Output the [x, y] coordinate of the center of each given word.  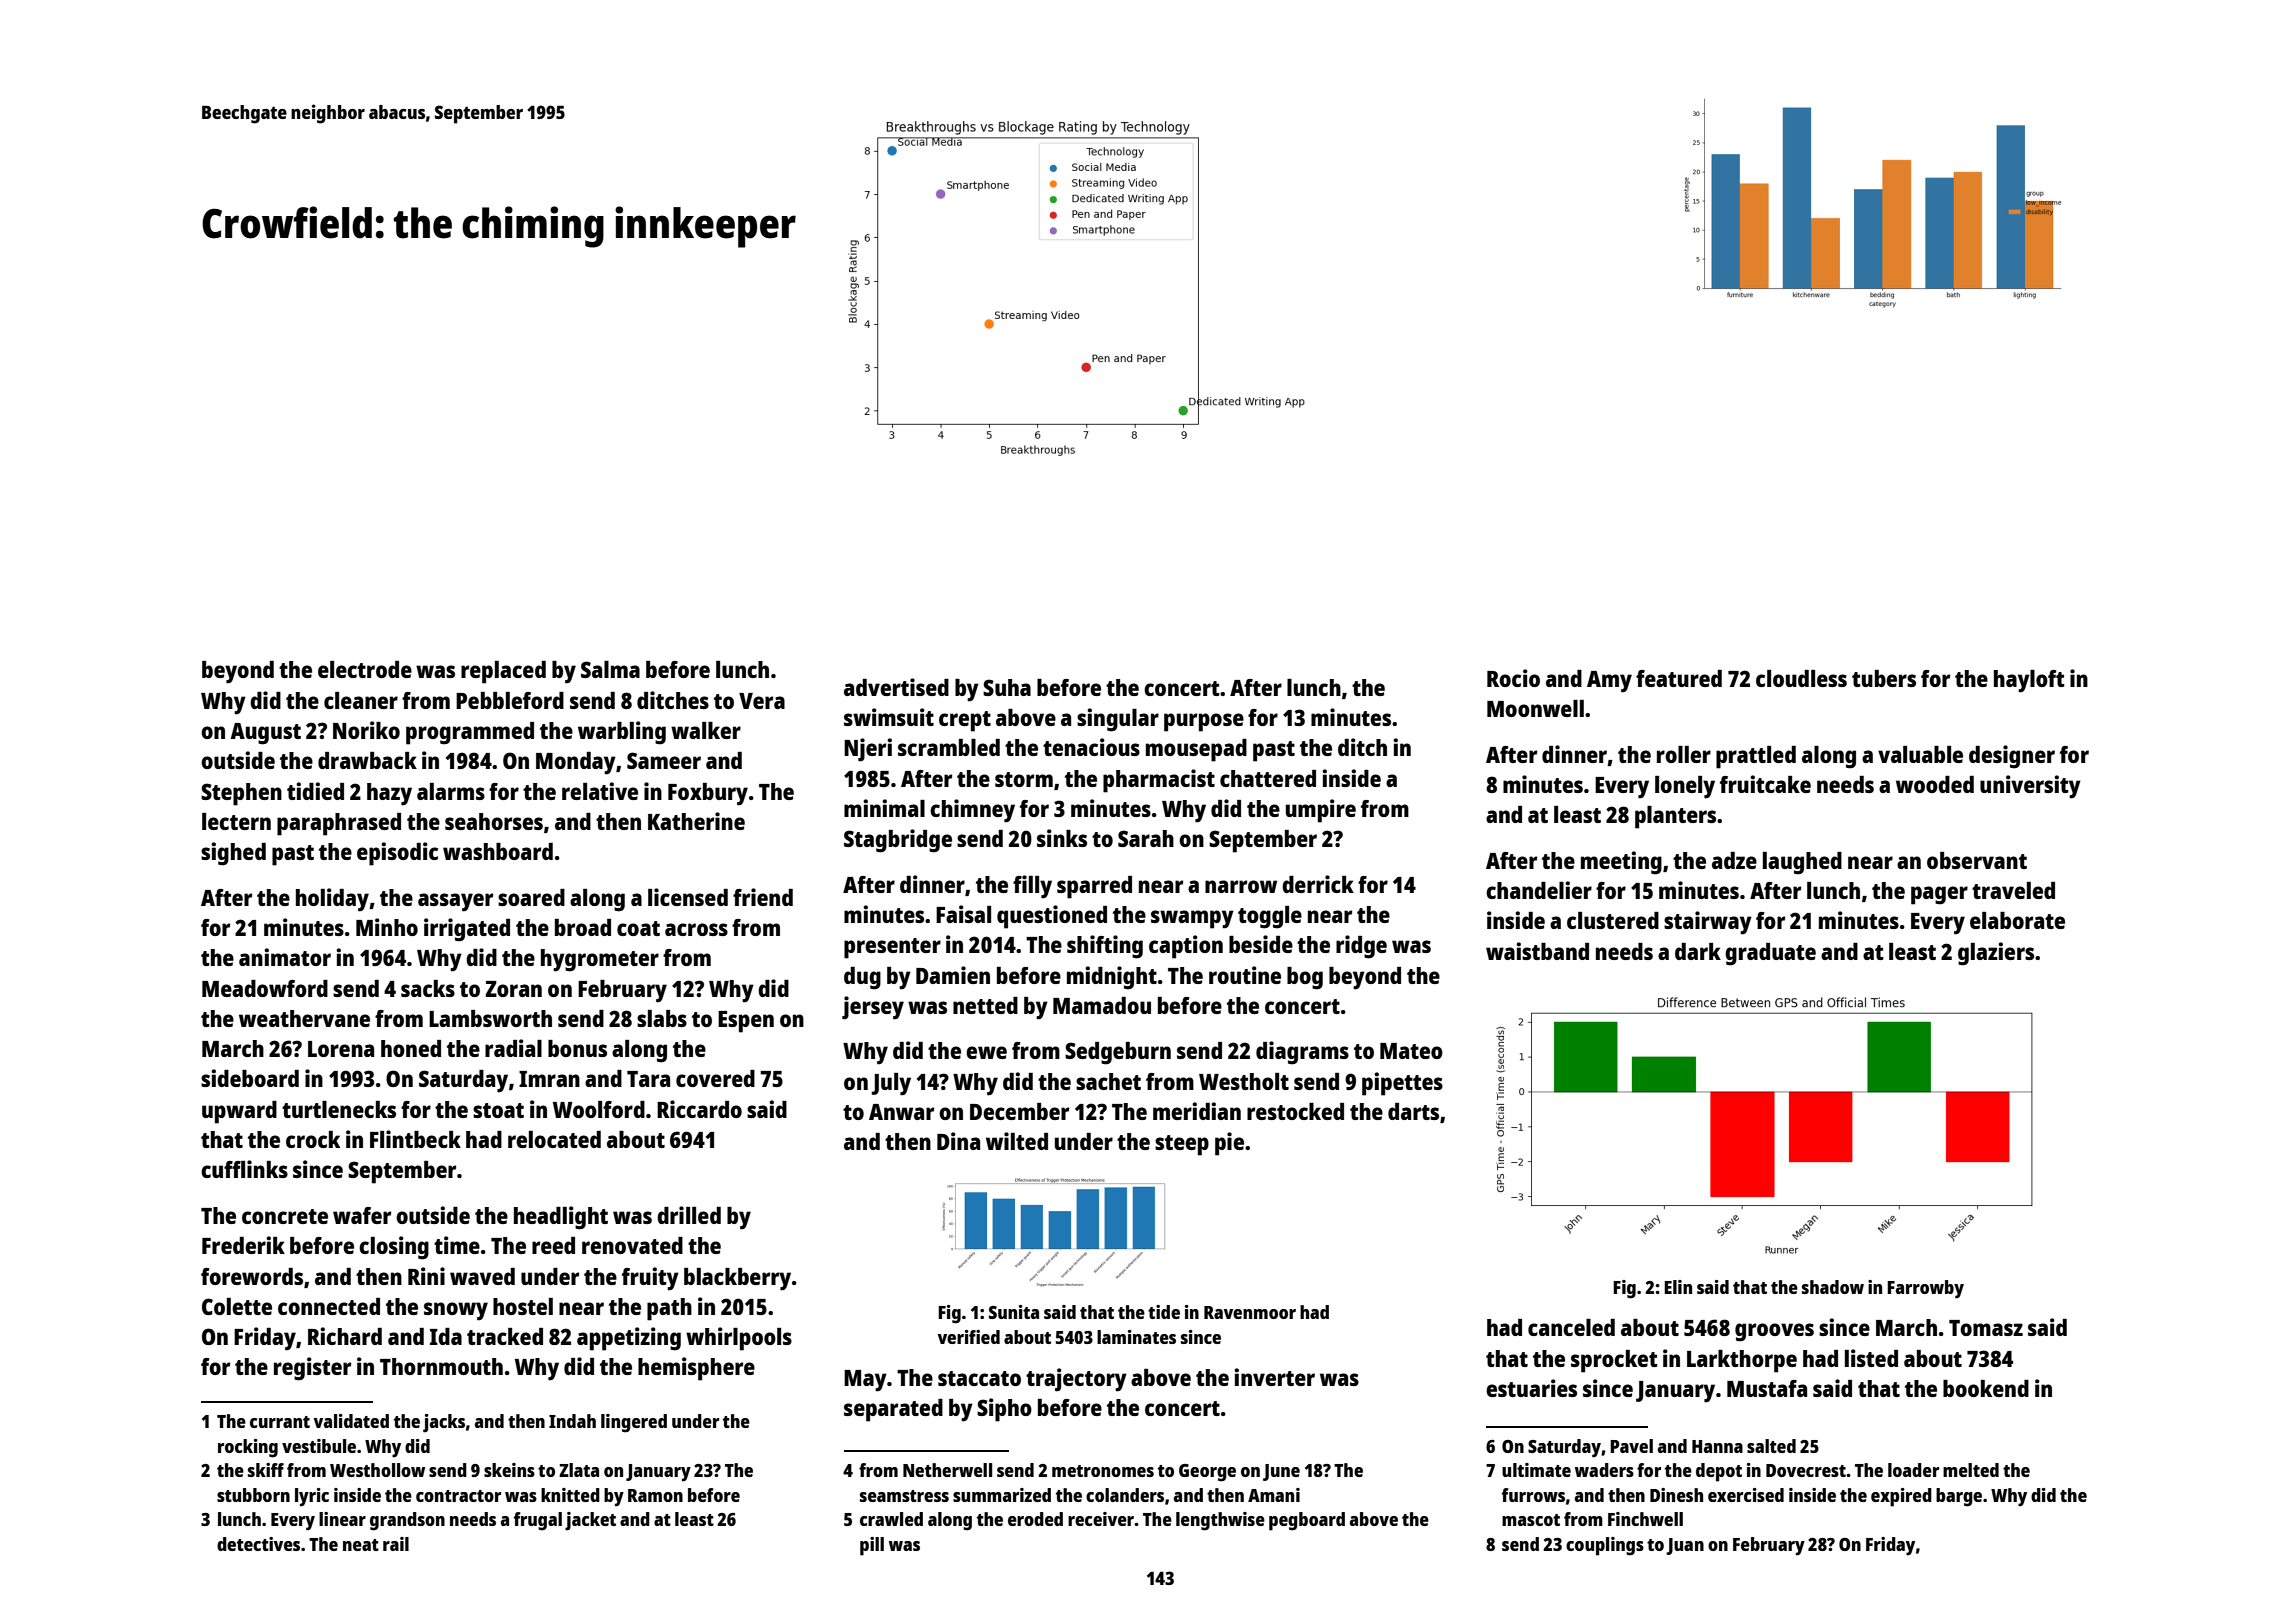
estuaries [1531, 1388]
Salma [610, 669]
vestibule [319, 1446]
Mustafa [1767, 1388]
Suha [1007, 687]
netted [985, 1005]
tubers [1884, 678]
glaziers [1996, 954]
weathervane [304, 1018]
